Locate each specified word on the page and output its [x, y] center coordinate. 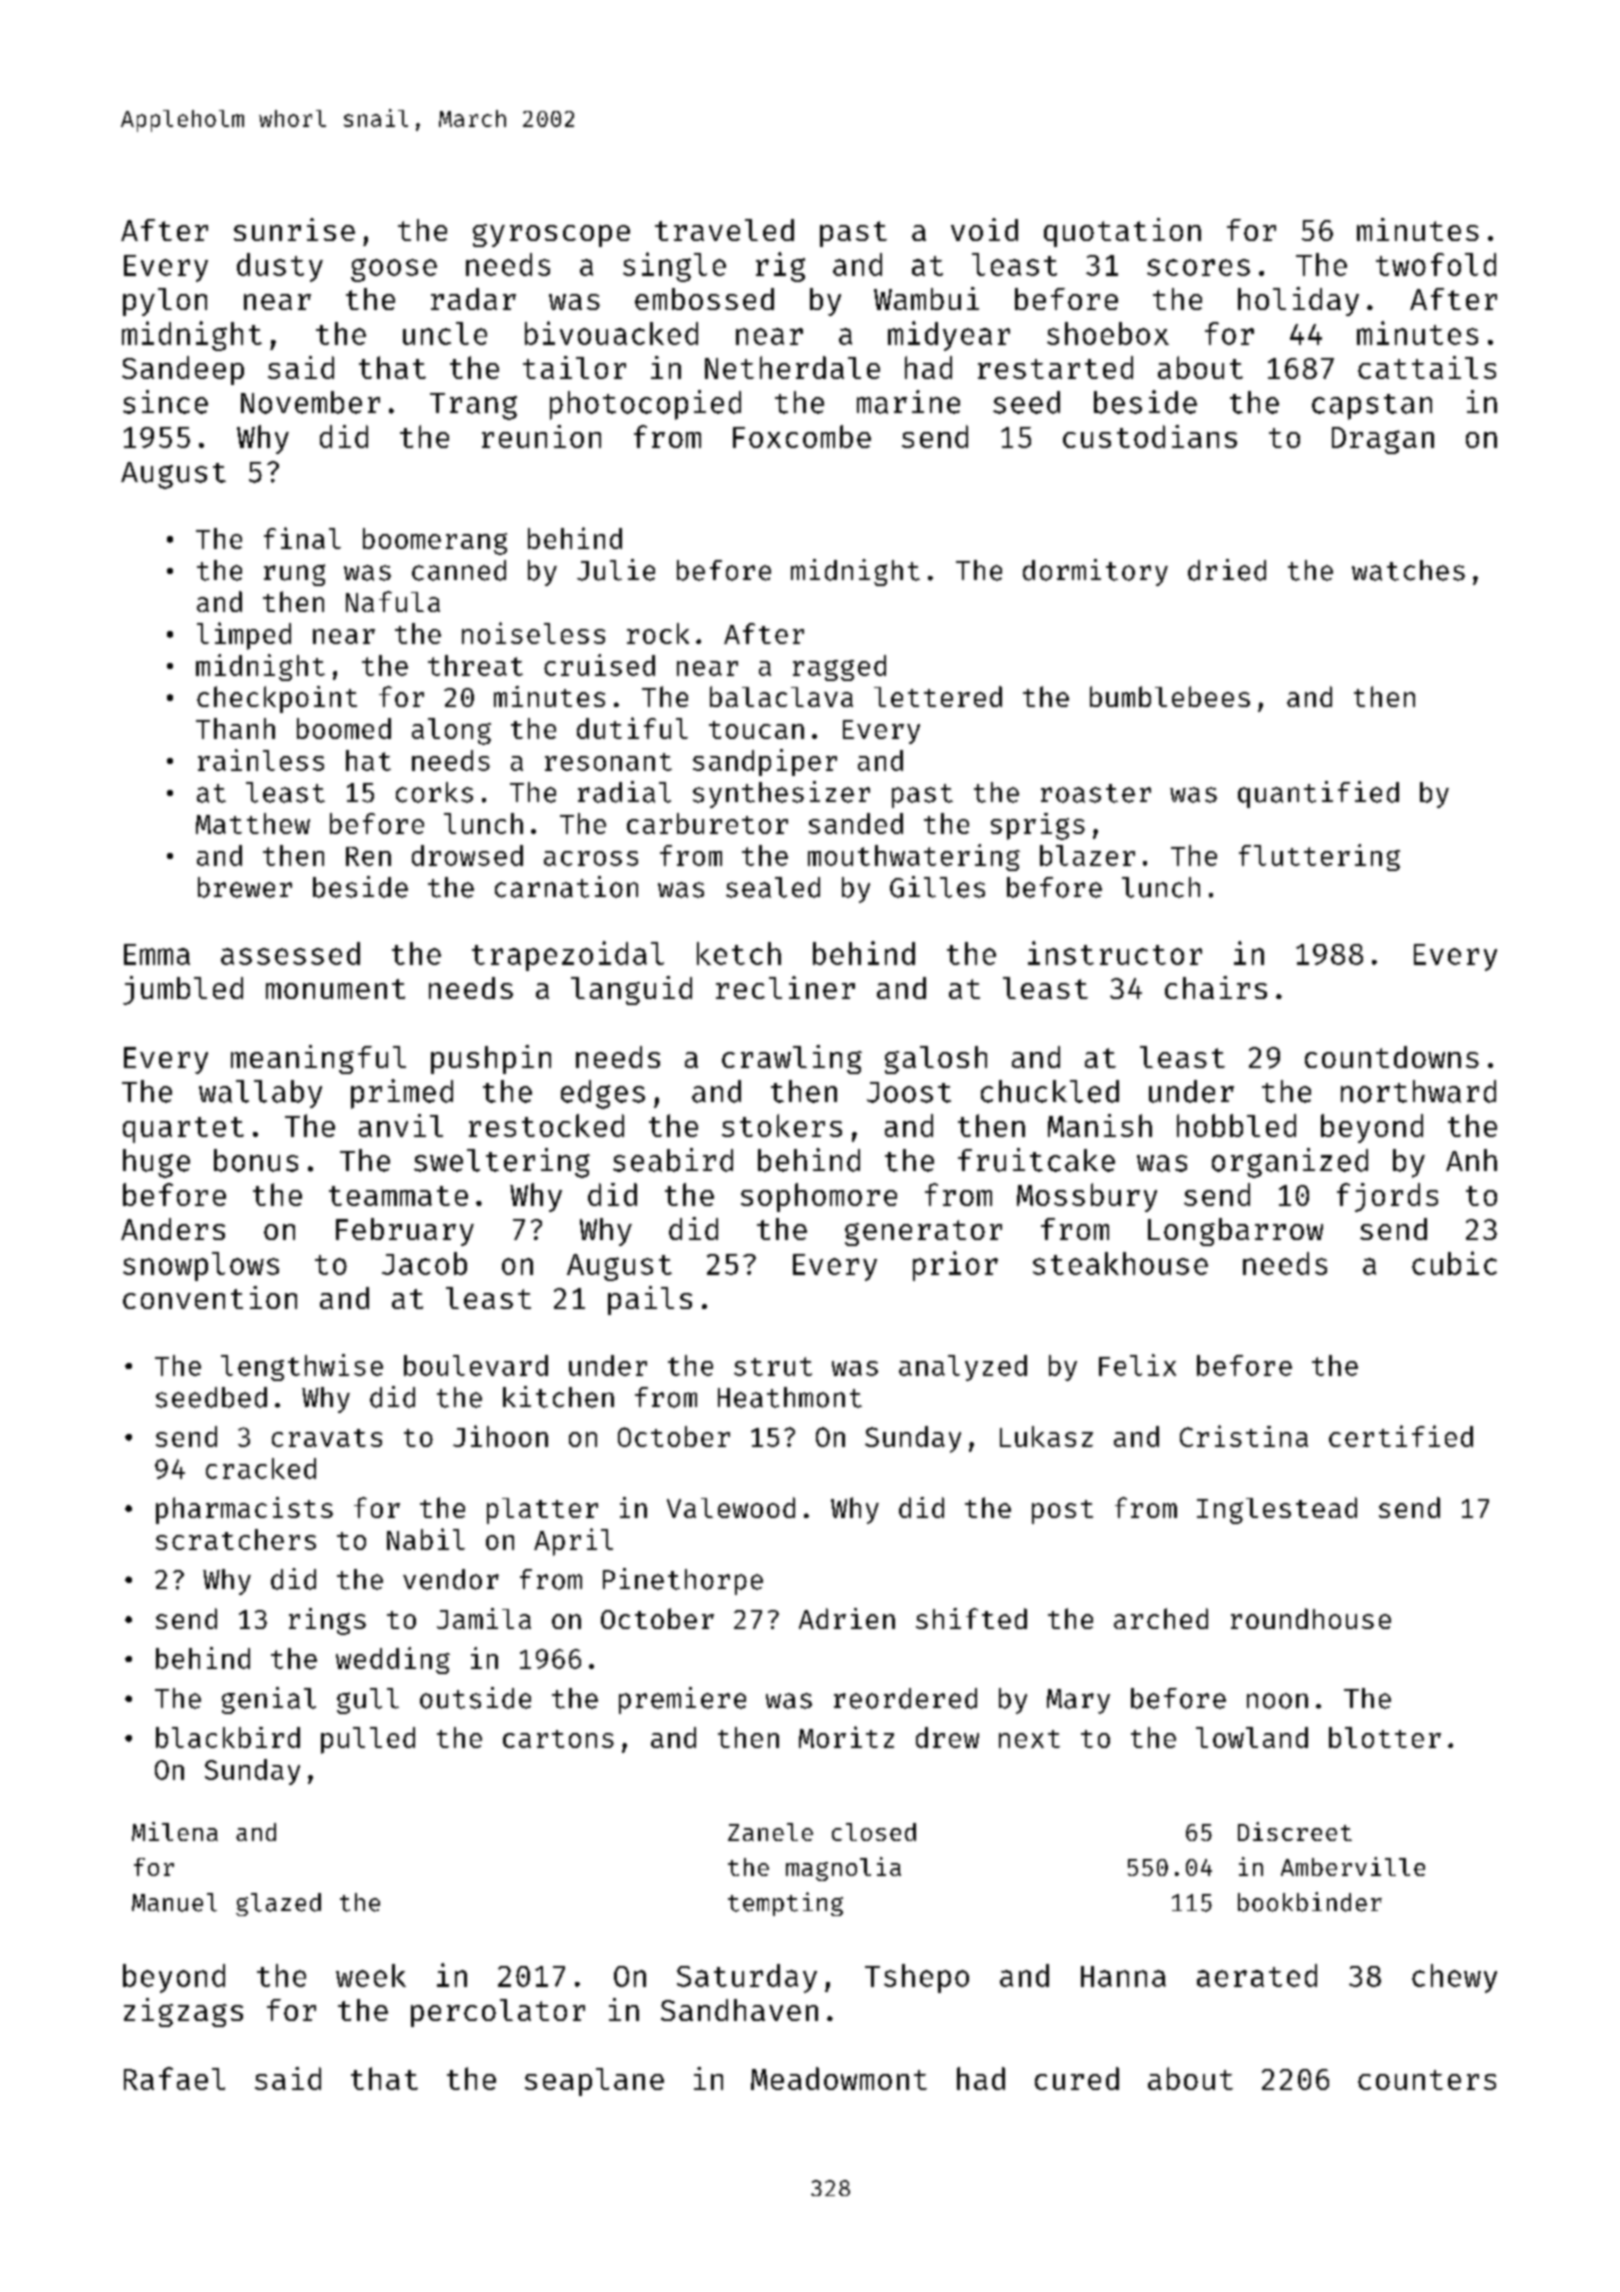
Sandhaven [739, 2010]
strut [773, 1366]
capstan [1372, 407]
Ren [368, 856]
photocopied [645, 405]
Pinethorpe [683, 1581]
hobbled [1236, 1125]
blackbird [228, 1737]
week [371, 1975]
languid [631, 990]
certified [1401, 1436]
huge [156, 1163]
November [310, 402]
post [1062, 1512]
